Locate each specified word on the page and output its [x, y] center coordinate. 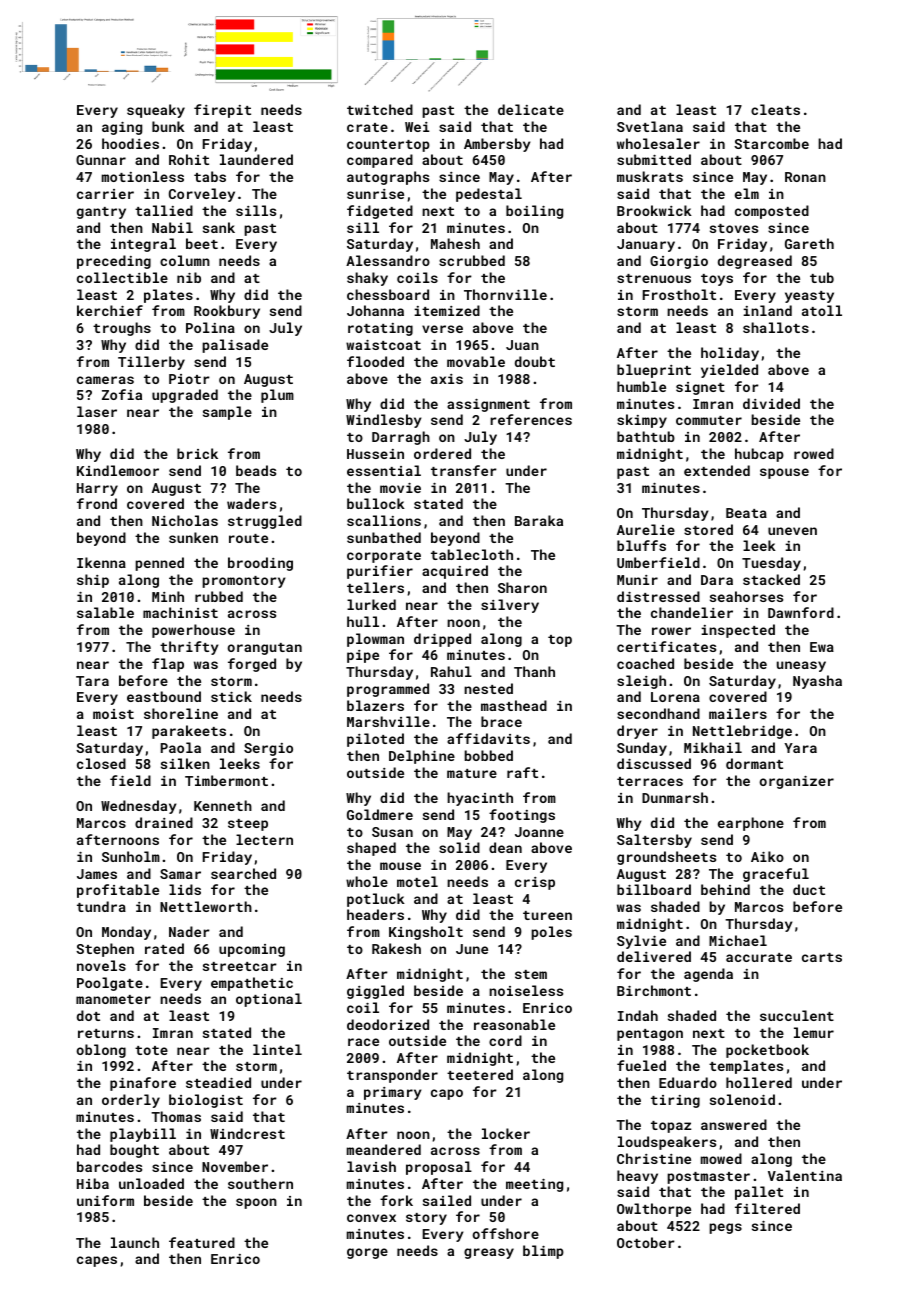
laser [97, 411]
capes [97, 1261]
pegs [725, 1228]
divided [771, 403]
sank [219, 227]
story [426, 1219]
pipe [363, 656]
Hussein [375, 454]
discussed [654, 763]
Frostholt [679, 294]
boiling [534, 212]
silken [185, 763]
